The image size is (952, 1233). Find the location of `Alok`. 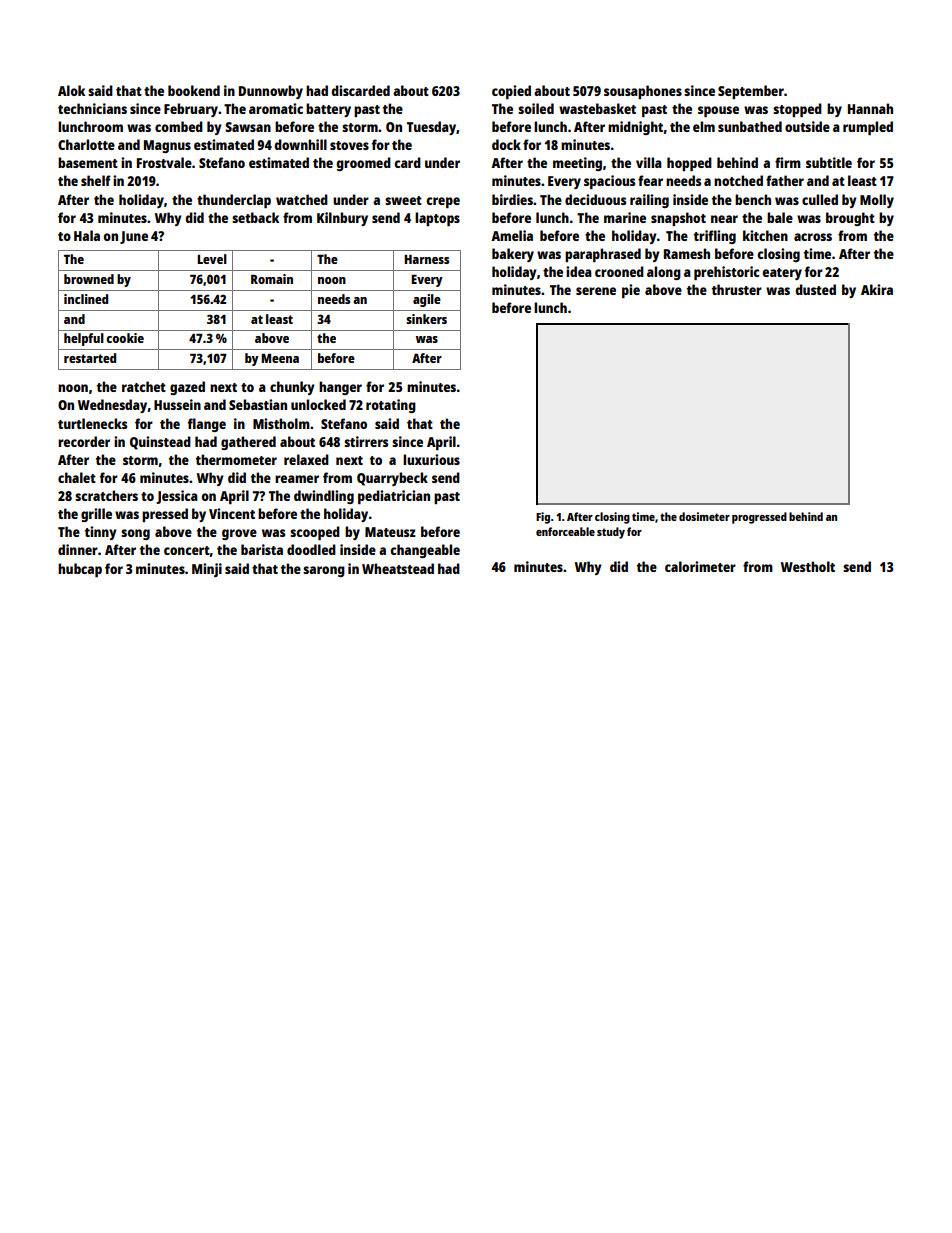

Alok is located at coordinates (71, 90).
